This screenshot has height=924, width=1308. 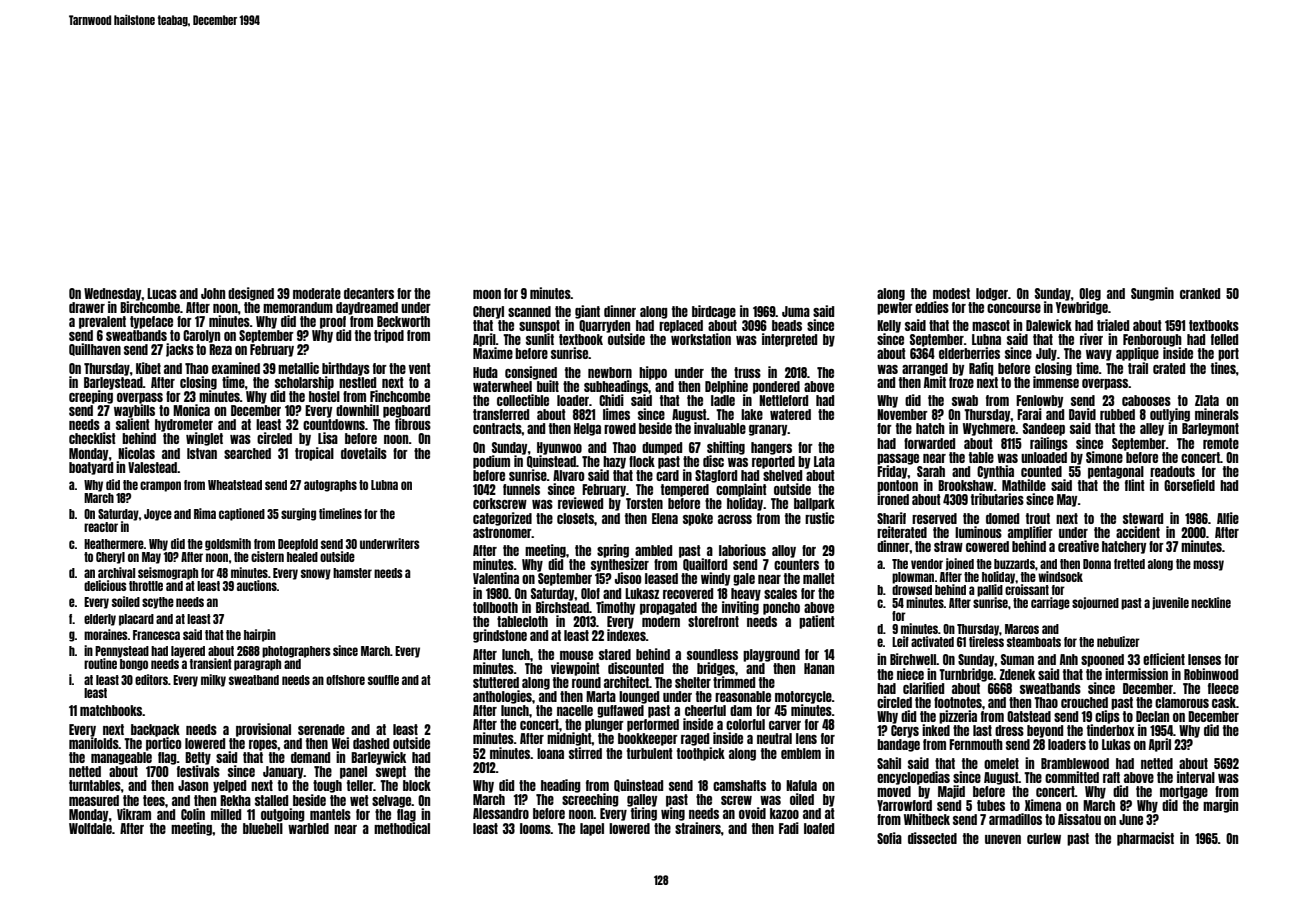 What do you see at coordinates (1200, 293) in the screenshot?
I see `cranked` at bounding box center [1200, 293].
